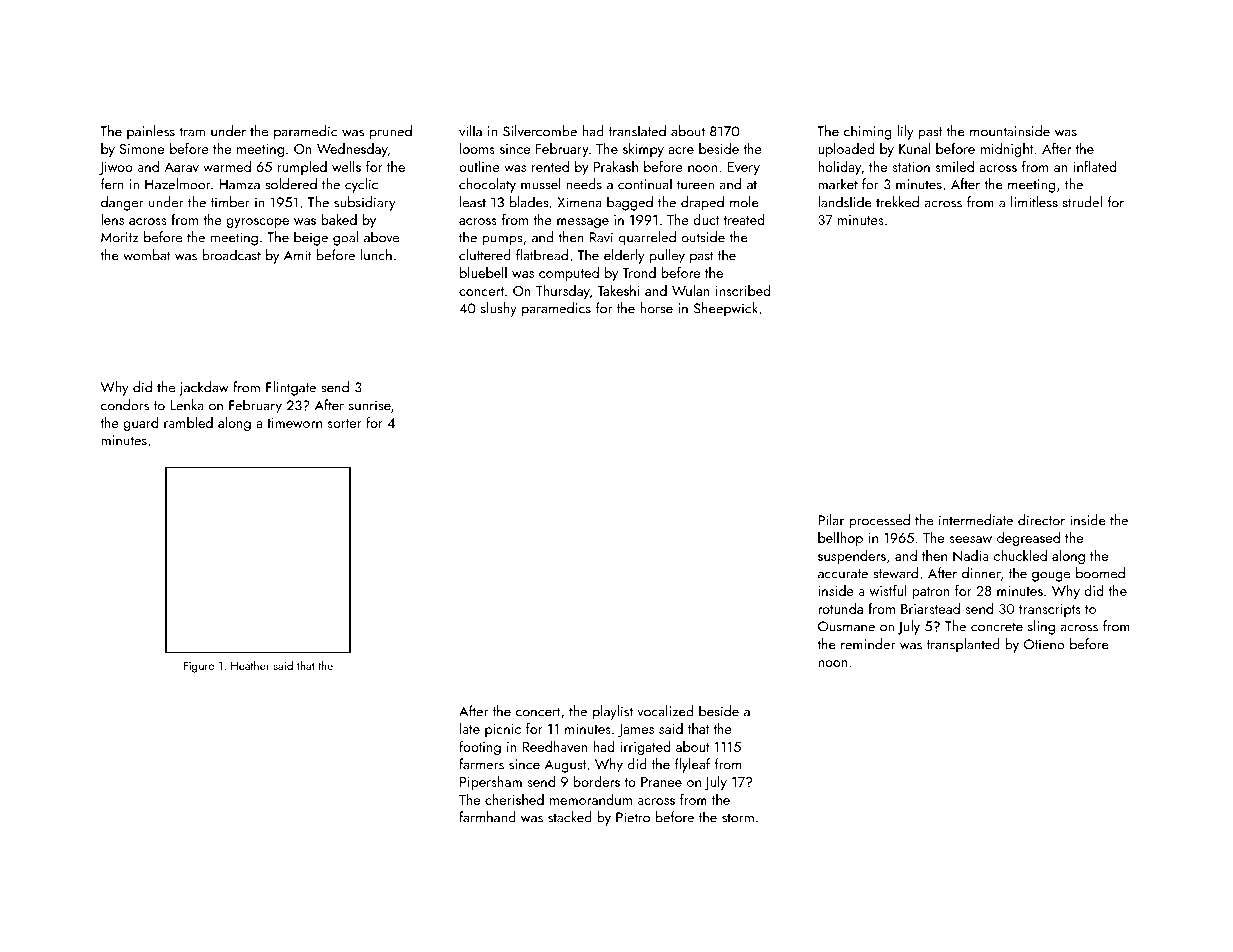  I want to click on playlist, so click(613, 712).
